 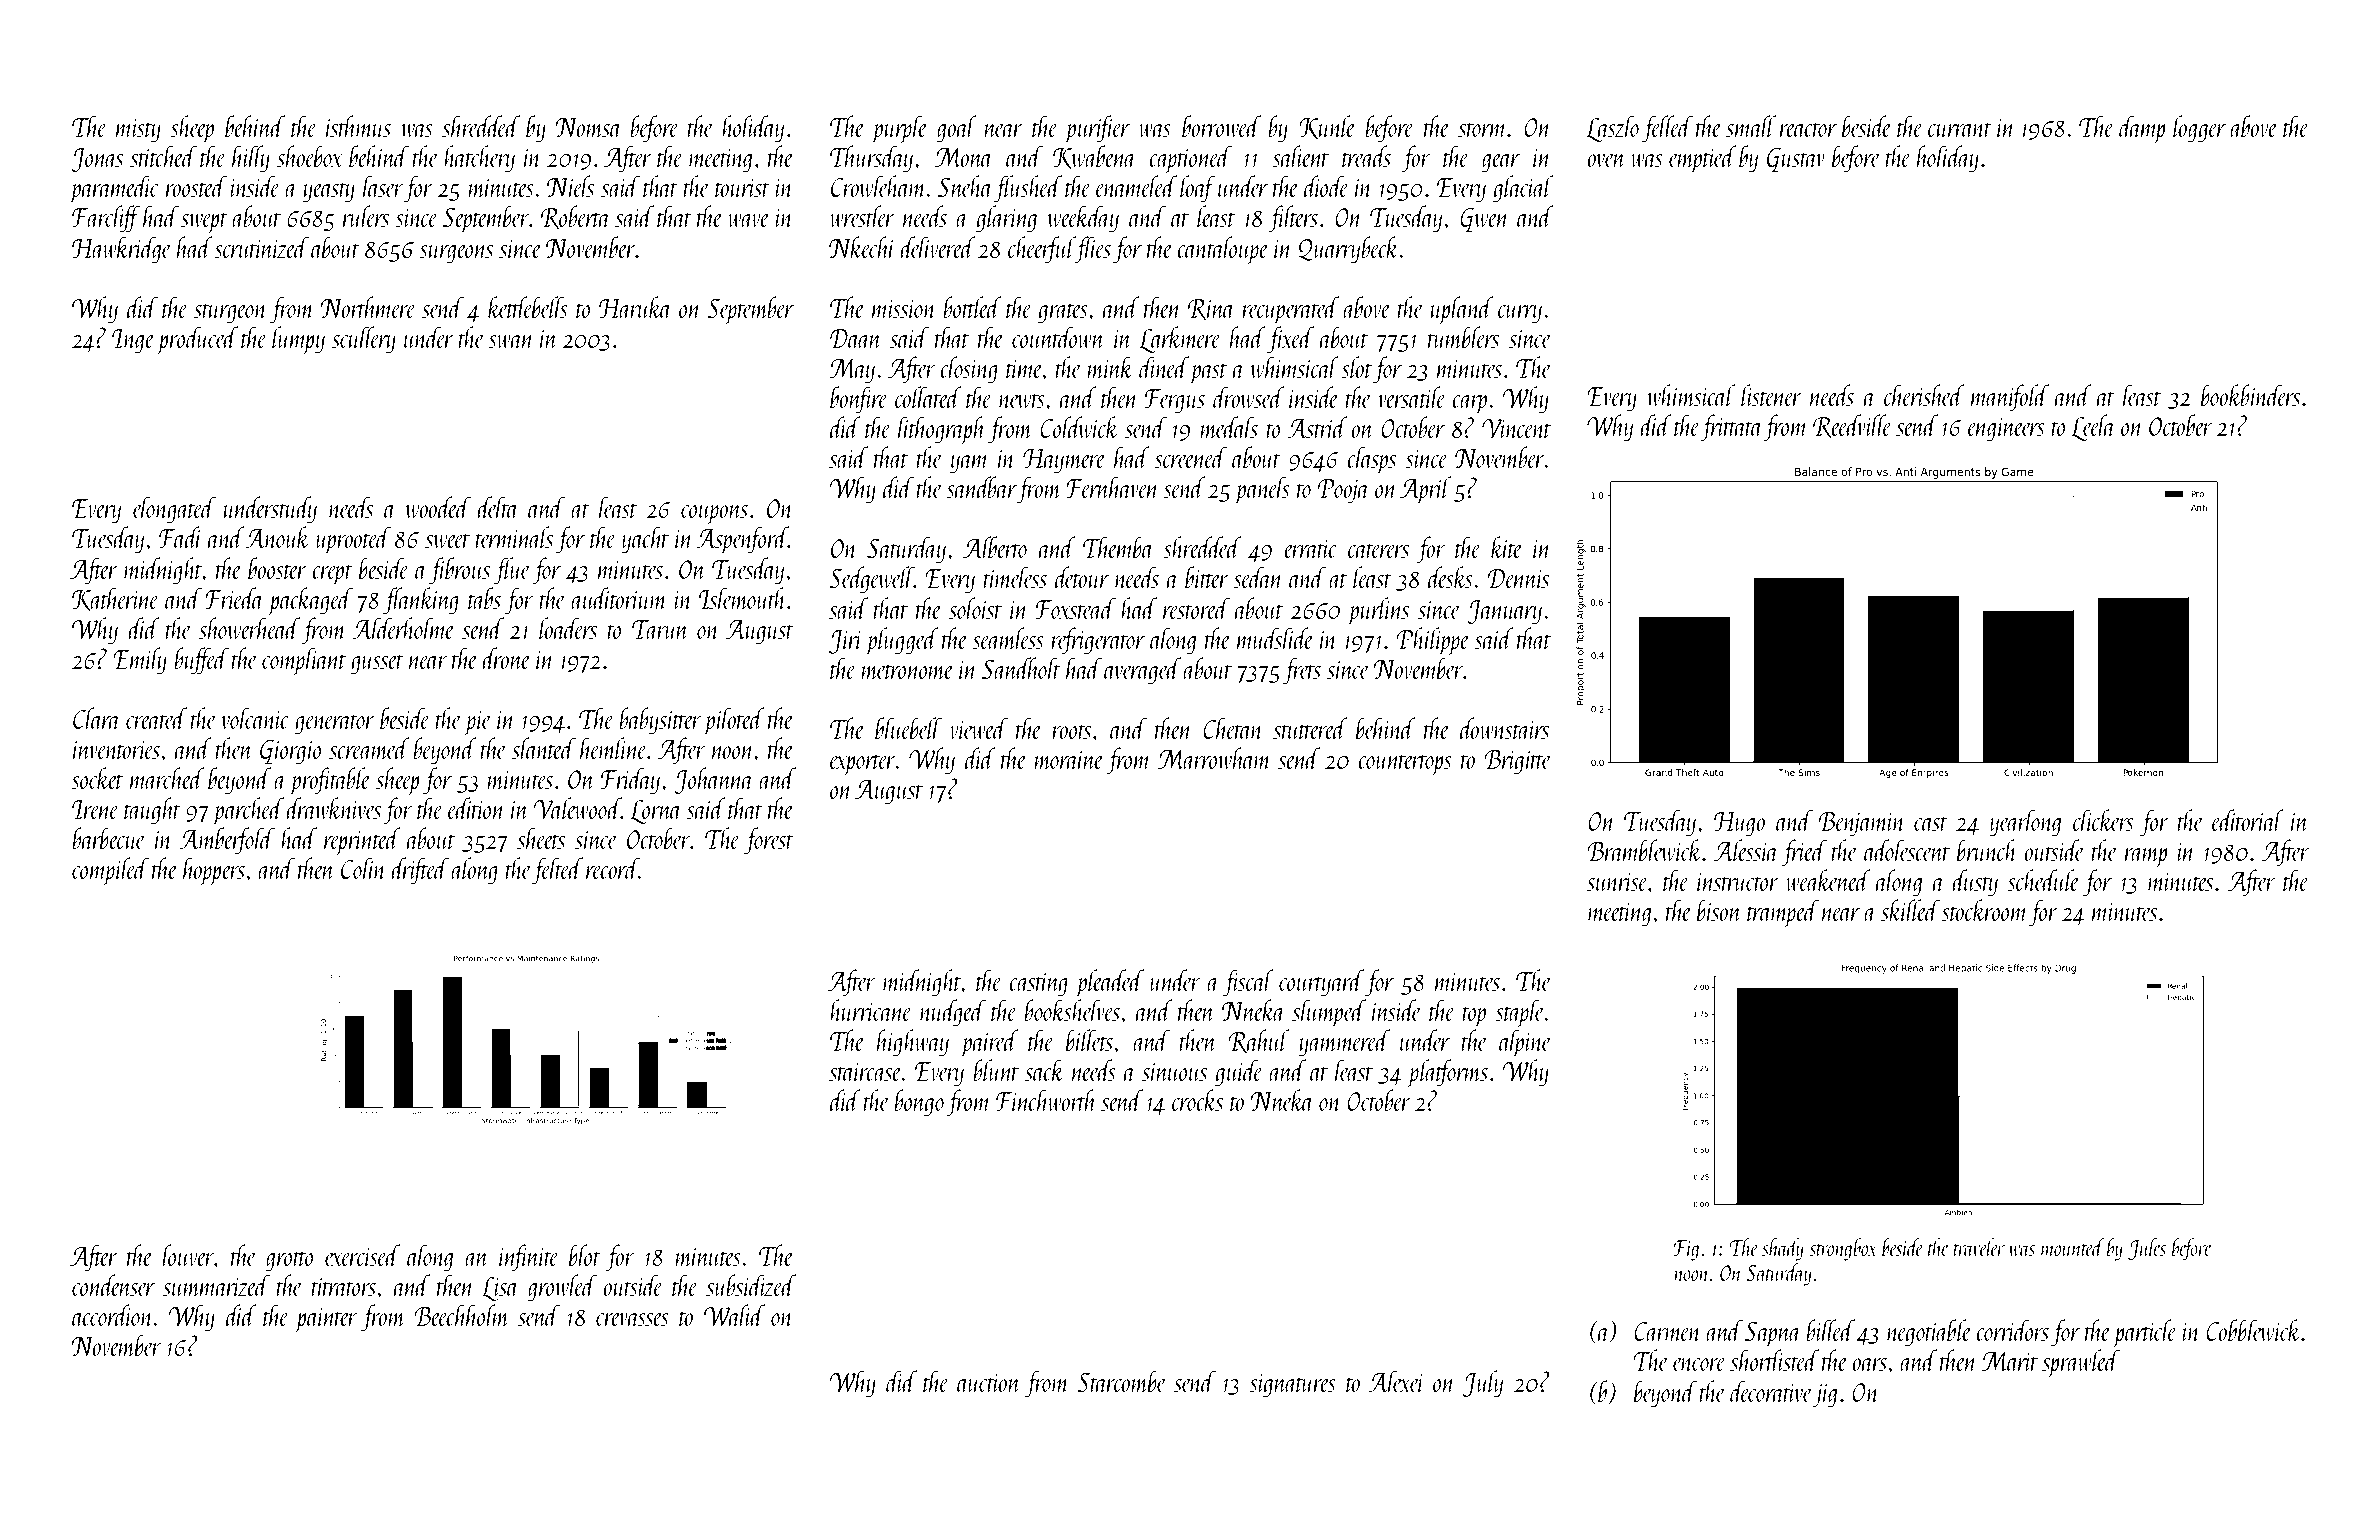 What do you see at coordinates (1852, 426) in the screenshot?
I see `Reedville` at bounding box center [1852, 426].
